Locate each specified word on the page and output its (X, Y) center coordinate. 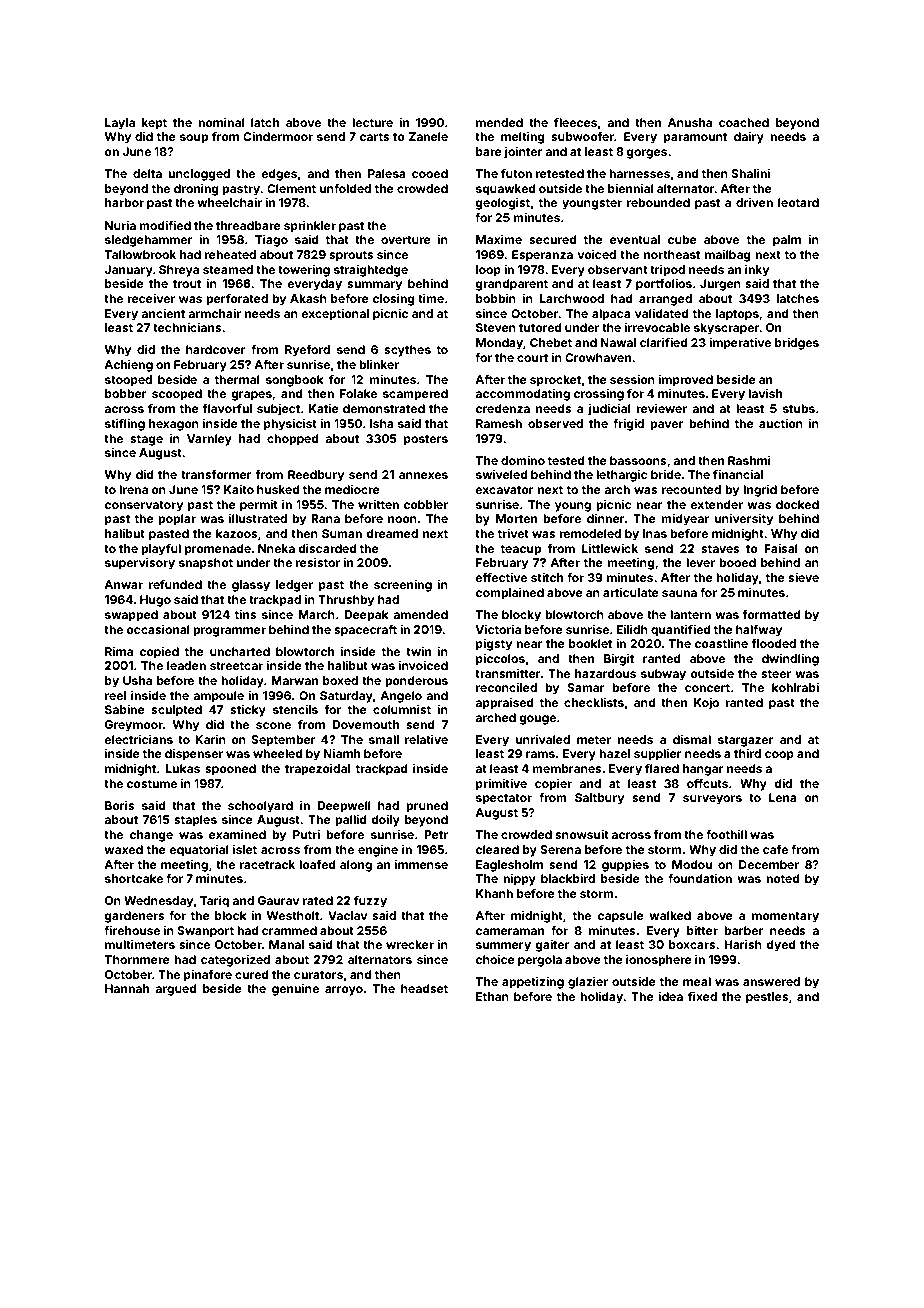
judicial (609, 410)
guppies (625, 866)
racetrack (267, 864)
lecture (372, 122)
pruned (427, 807)
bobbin (496, 298)
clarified (664, 342)
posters (426, 440)
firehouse (132, 930)
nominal (221, 122)
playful (161, 550)
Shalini (750, 173)
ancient (163, 313)
